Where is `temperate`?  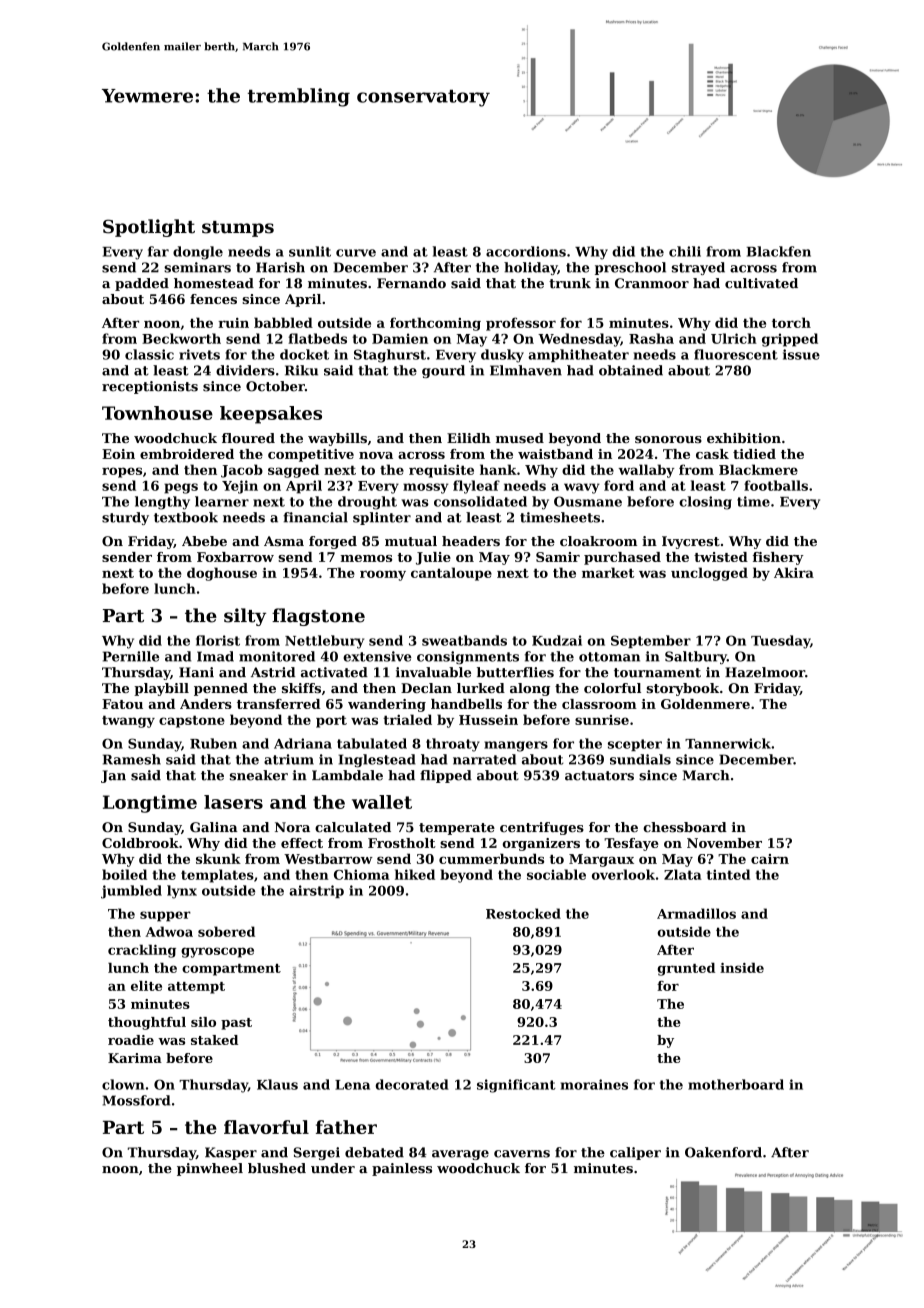
temperate is located at coordinates (457, 829).
